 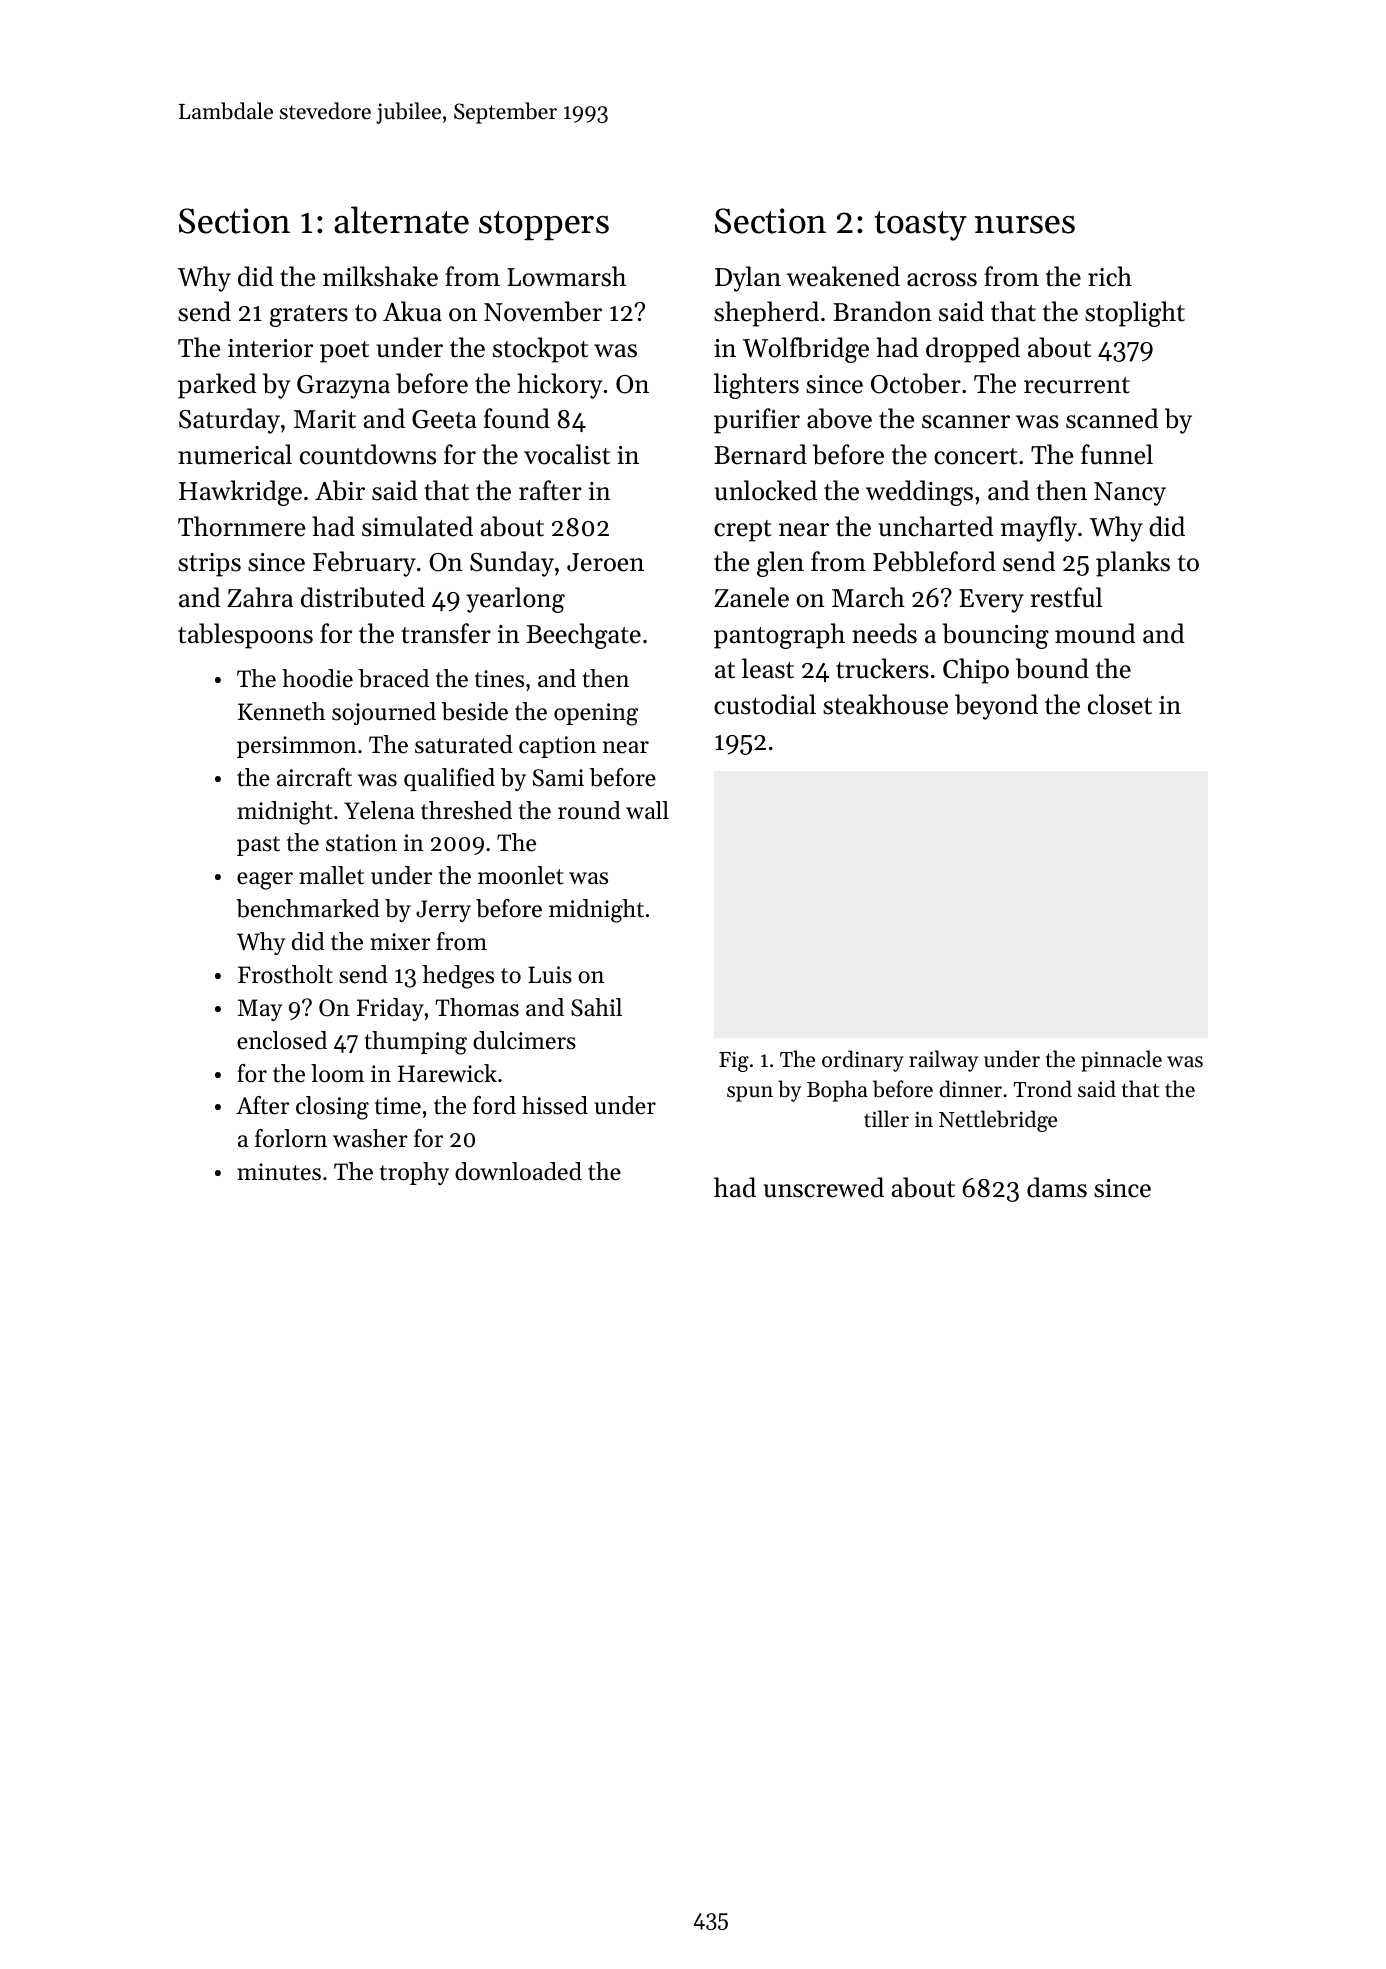 I want to click on trophy, so click(x=414, y=1173).
